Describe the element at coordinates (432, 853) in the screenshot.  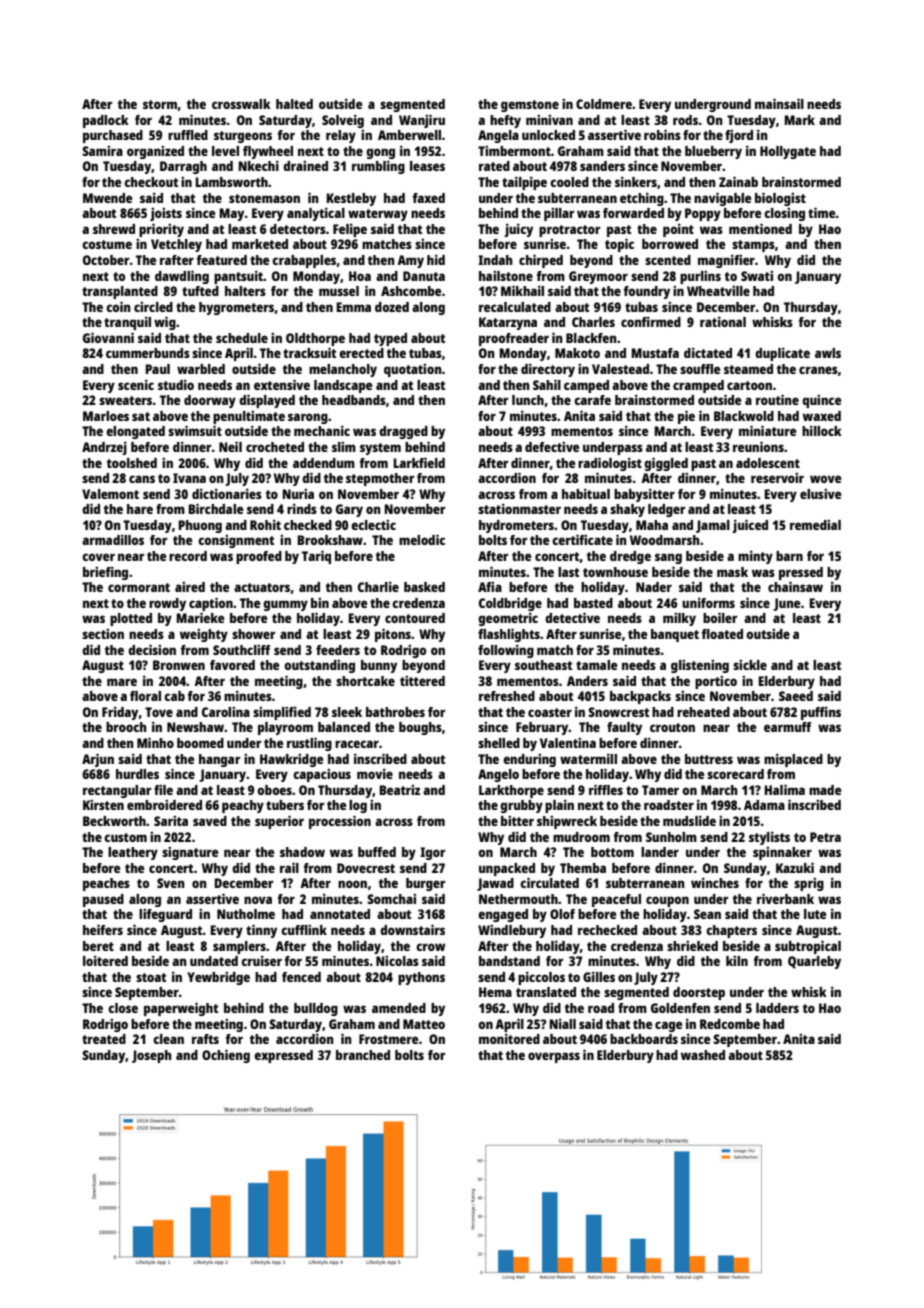
I see `Igor` at that location.
